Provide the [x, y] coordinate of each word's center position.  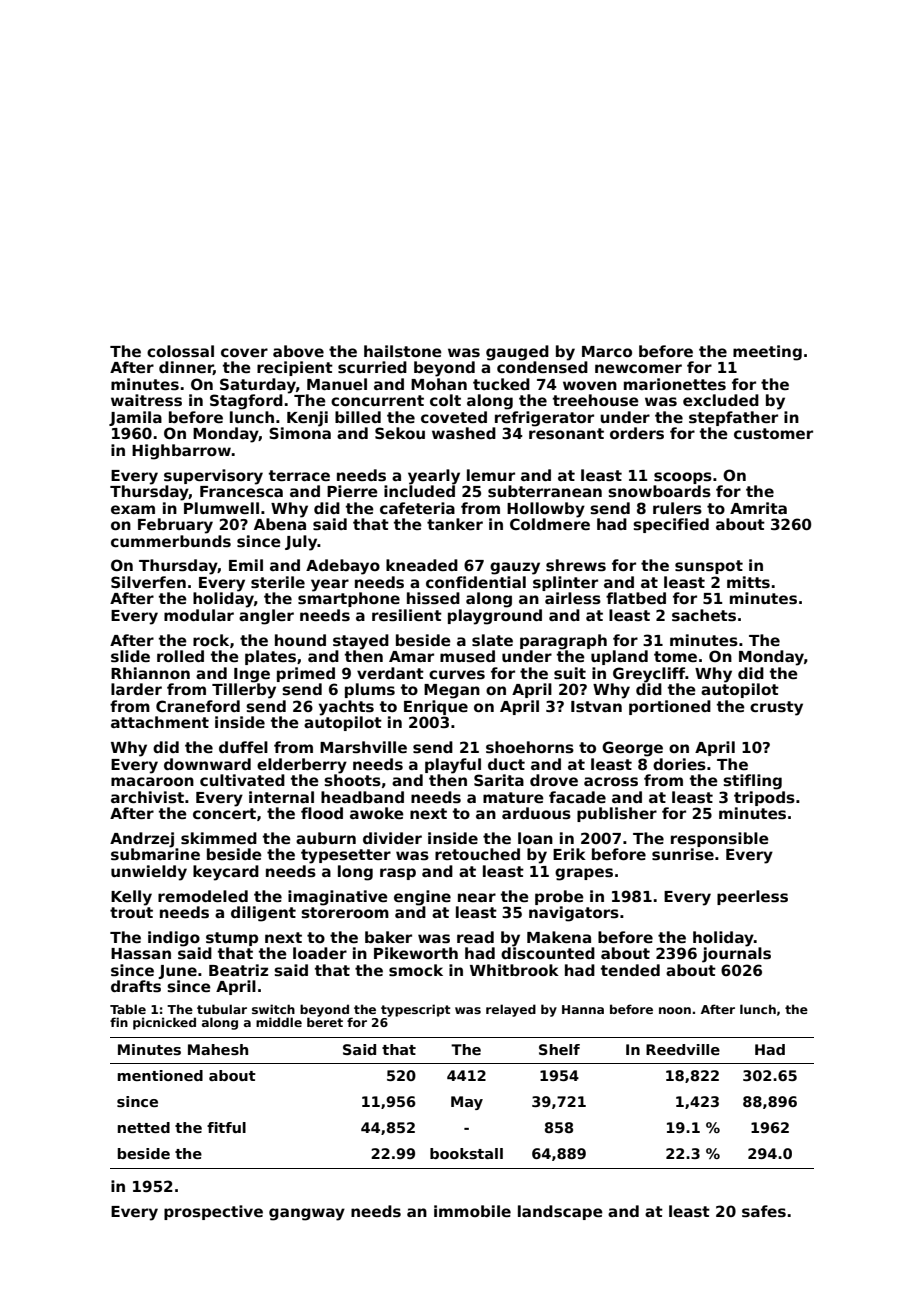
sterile [278, 582]
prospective [213, 1212]
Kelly [131, 898]
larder [136, 689]
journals [736, 955]
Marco [607, 351]
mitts [748, 582]
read [475, 937]
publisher [617, 814]
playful [453, 766]
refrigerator [544, 419]
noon [675, 1010]
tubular [222, 1009]
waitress [146, 400]
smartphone [349, 599]
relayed [511, 1010]
